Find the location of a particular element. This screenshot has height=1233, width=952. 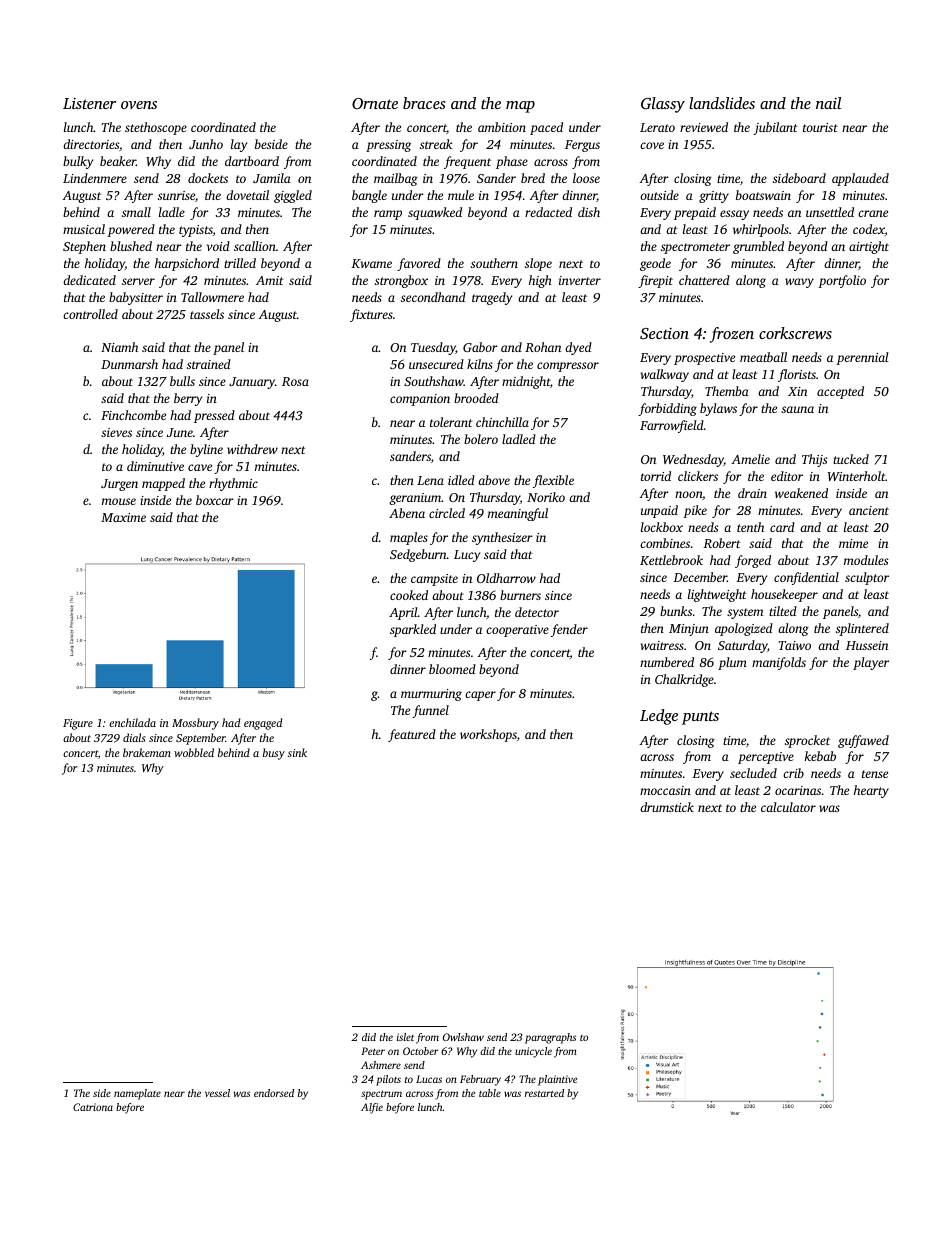

islet is located at coordinates (405, 1037).
